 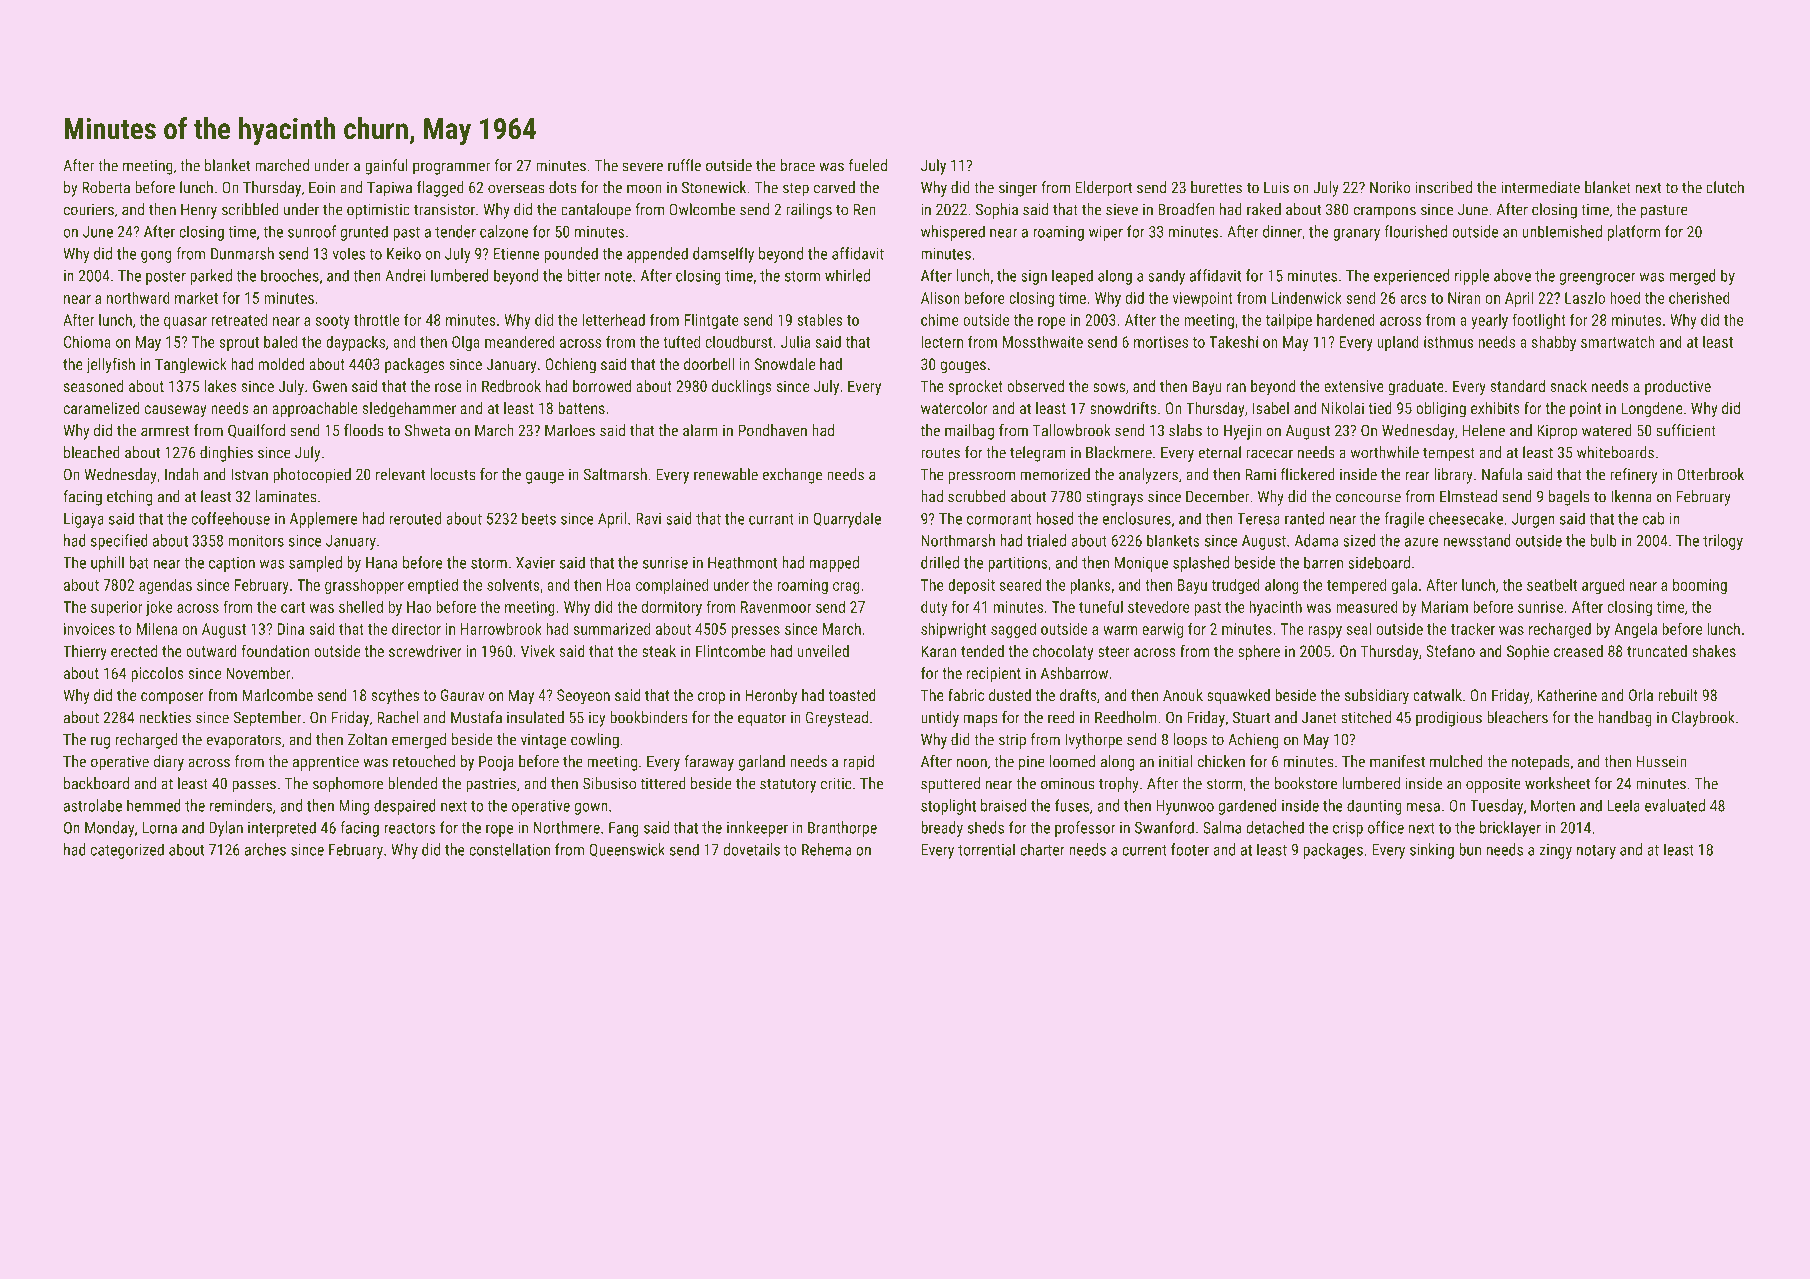 What do you see at coordinates (322, 187) in the screenshot?
I see `Eoin` at bounding box center [322, 187].
